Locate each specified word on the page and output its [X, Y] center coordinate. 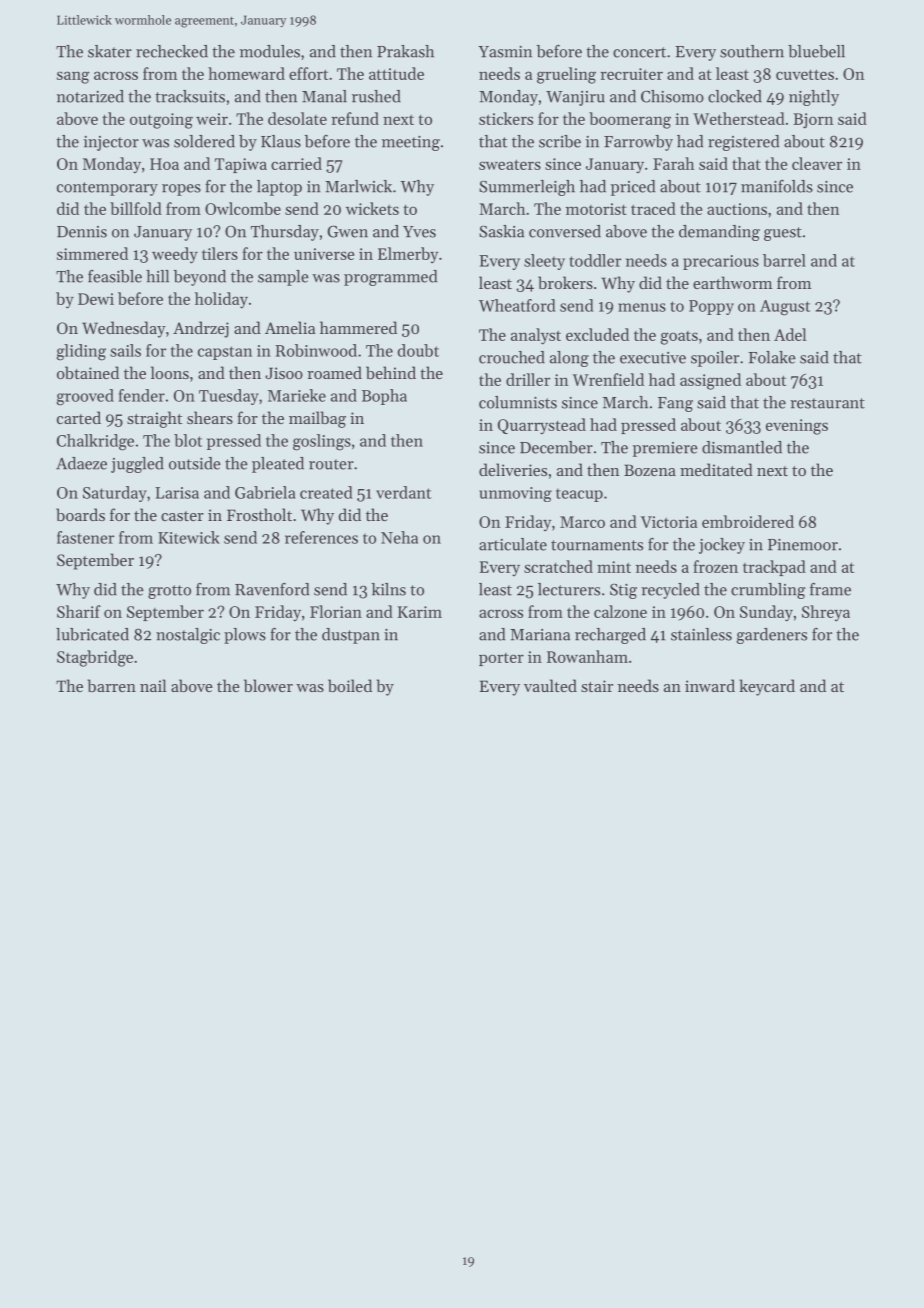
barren [111, 685]
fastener [85, 537]
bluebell [816, 51]
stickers [506, 118]
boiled [350, 685]
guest [783, 234]
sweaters [510, 164]
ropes [181, 190]
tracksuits [190, 96]
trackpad [774, 568]
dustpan [351, 636]
